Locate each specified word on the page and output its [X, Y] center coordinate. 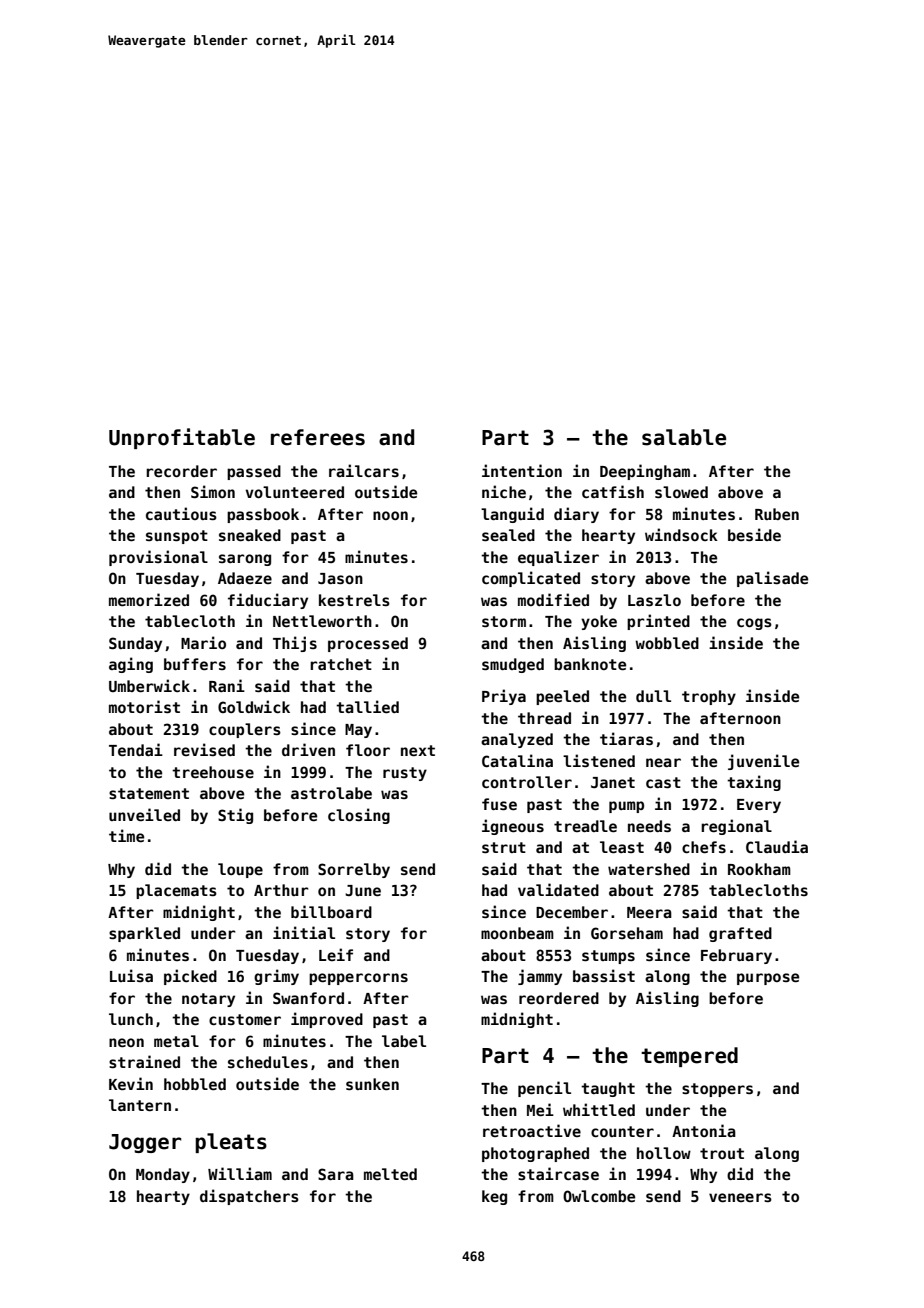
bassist [604, 975]
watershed [649, 869]
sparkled [144, 934]
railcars [364, 470]
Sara [336, 1174]
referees [318, 437]
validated [558, 889]
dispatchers [249, 1197]
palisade [772, 579]
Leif [336, 954]
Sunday [135, 644]
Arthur [281, 890]
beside [754, 534]
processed [368, 644]
